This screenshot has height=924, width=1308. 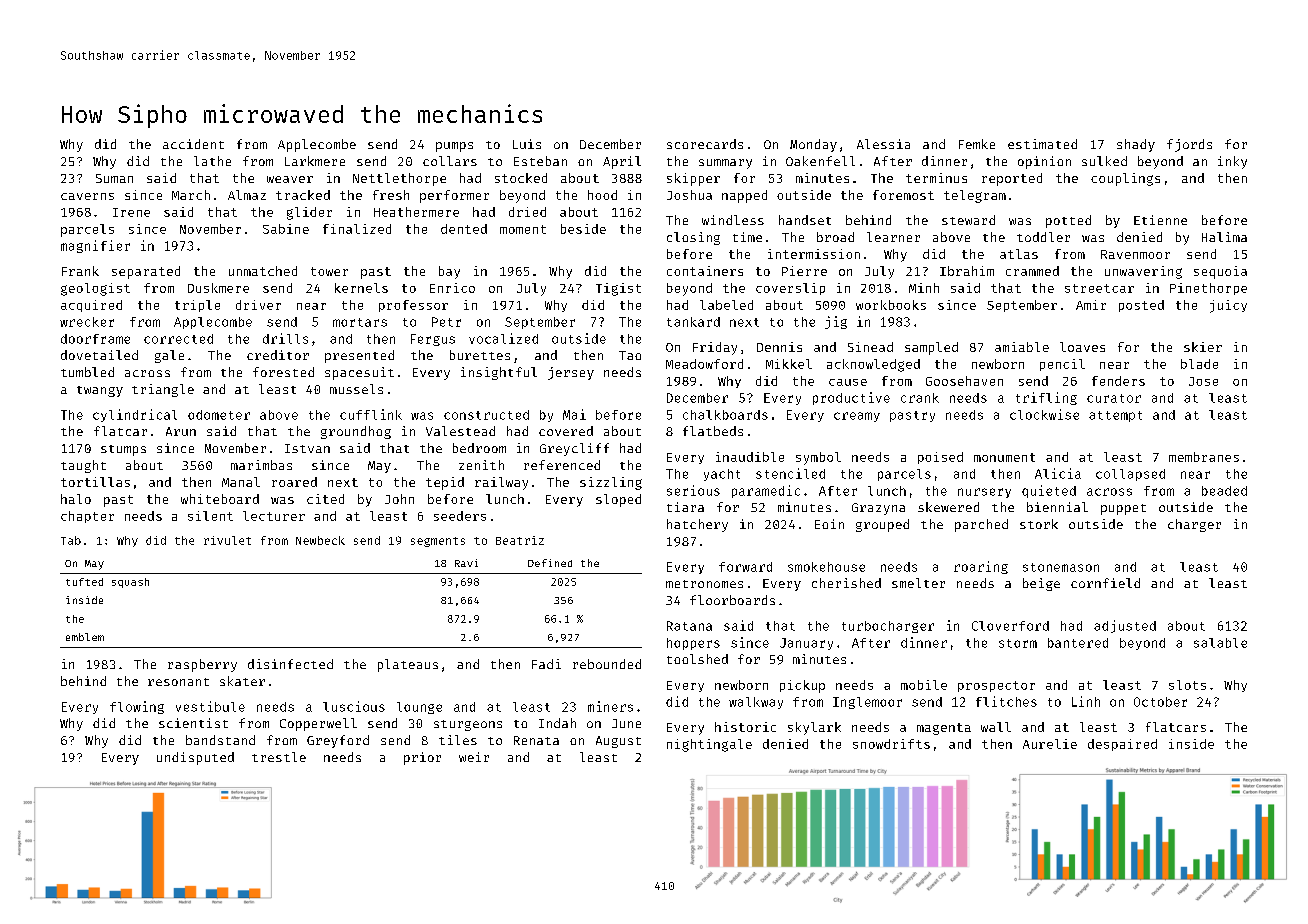 I want to click on Ratana, so click(x=689, y=626).
